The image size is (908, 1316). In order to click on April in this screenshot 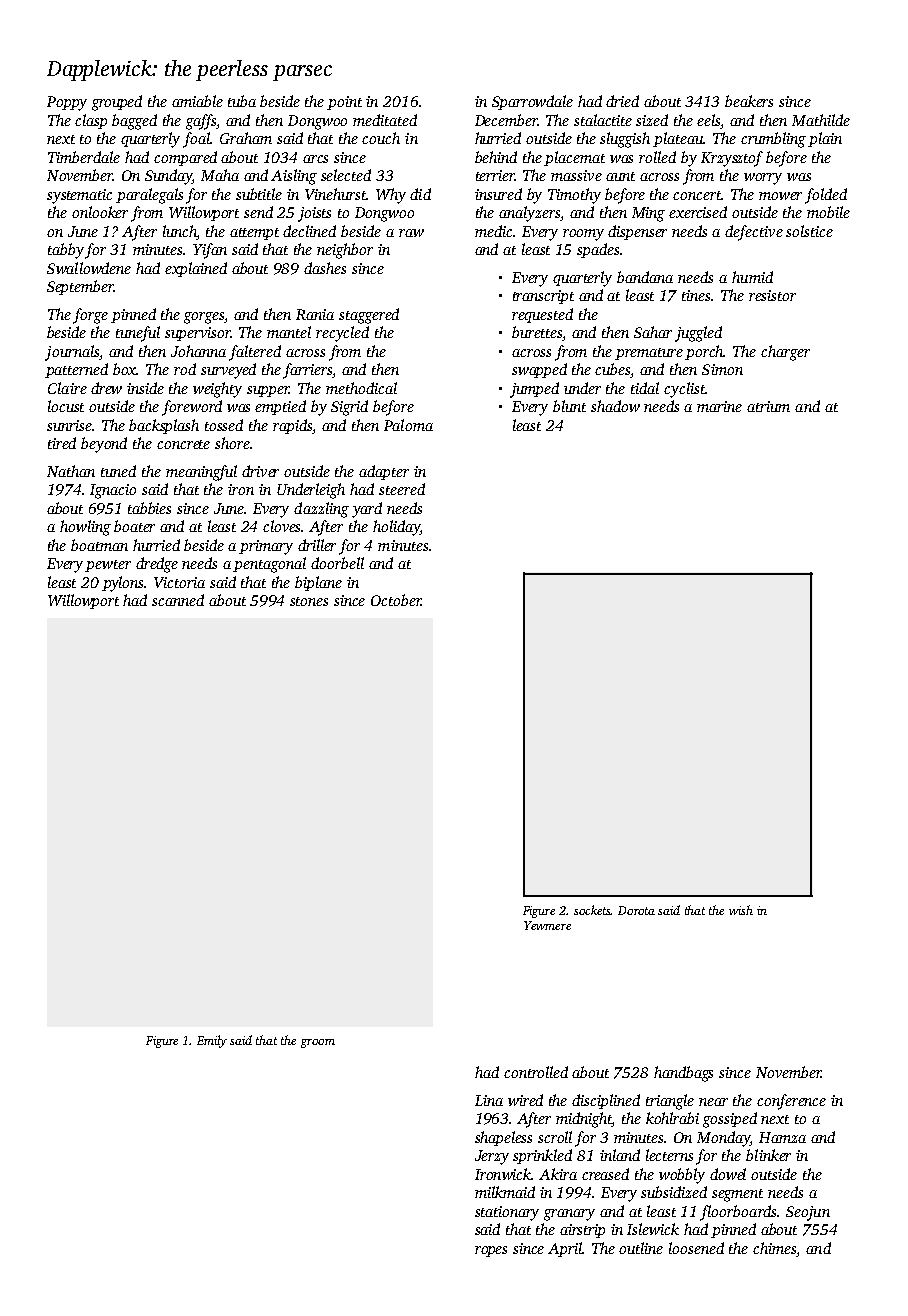, I will do `click(565, 1249)`.
